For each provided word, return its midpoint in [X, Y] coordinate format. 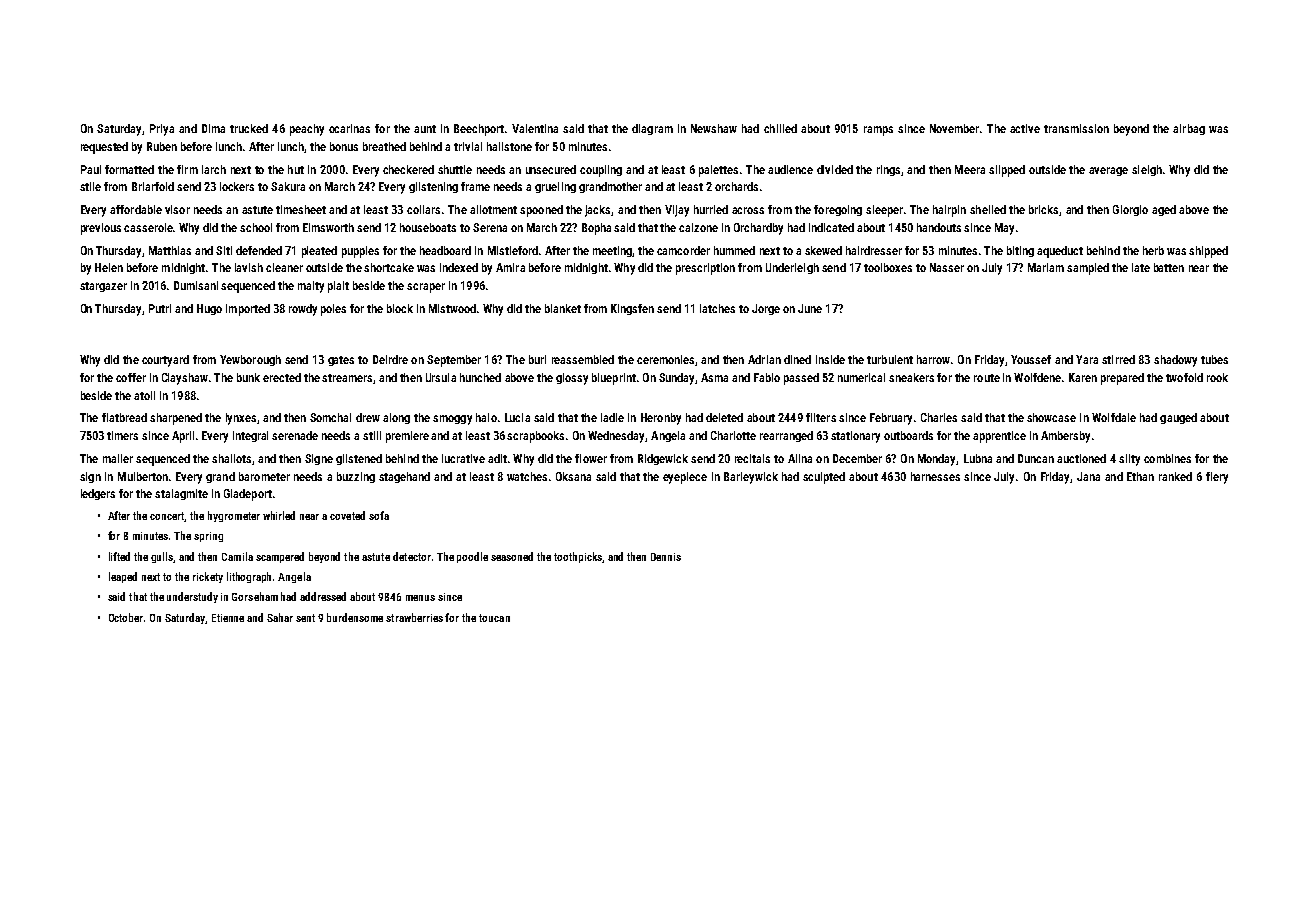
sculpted [824, 478]
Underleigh [792, 268]
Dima [213, 128]
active [1025, 128]
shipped [1208, 252]
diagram [652, 129]
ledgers [98, 494]
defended [259, 250]
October [126, 617]
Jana [1088, 476]
